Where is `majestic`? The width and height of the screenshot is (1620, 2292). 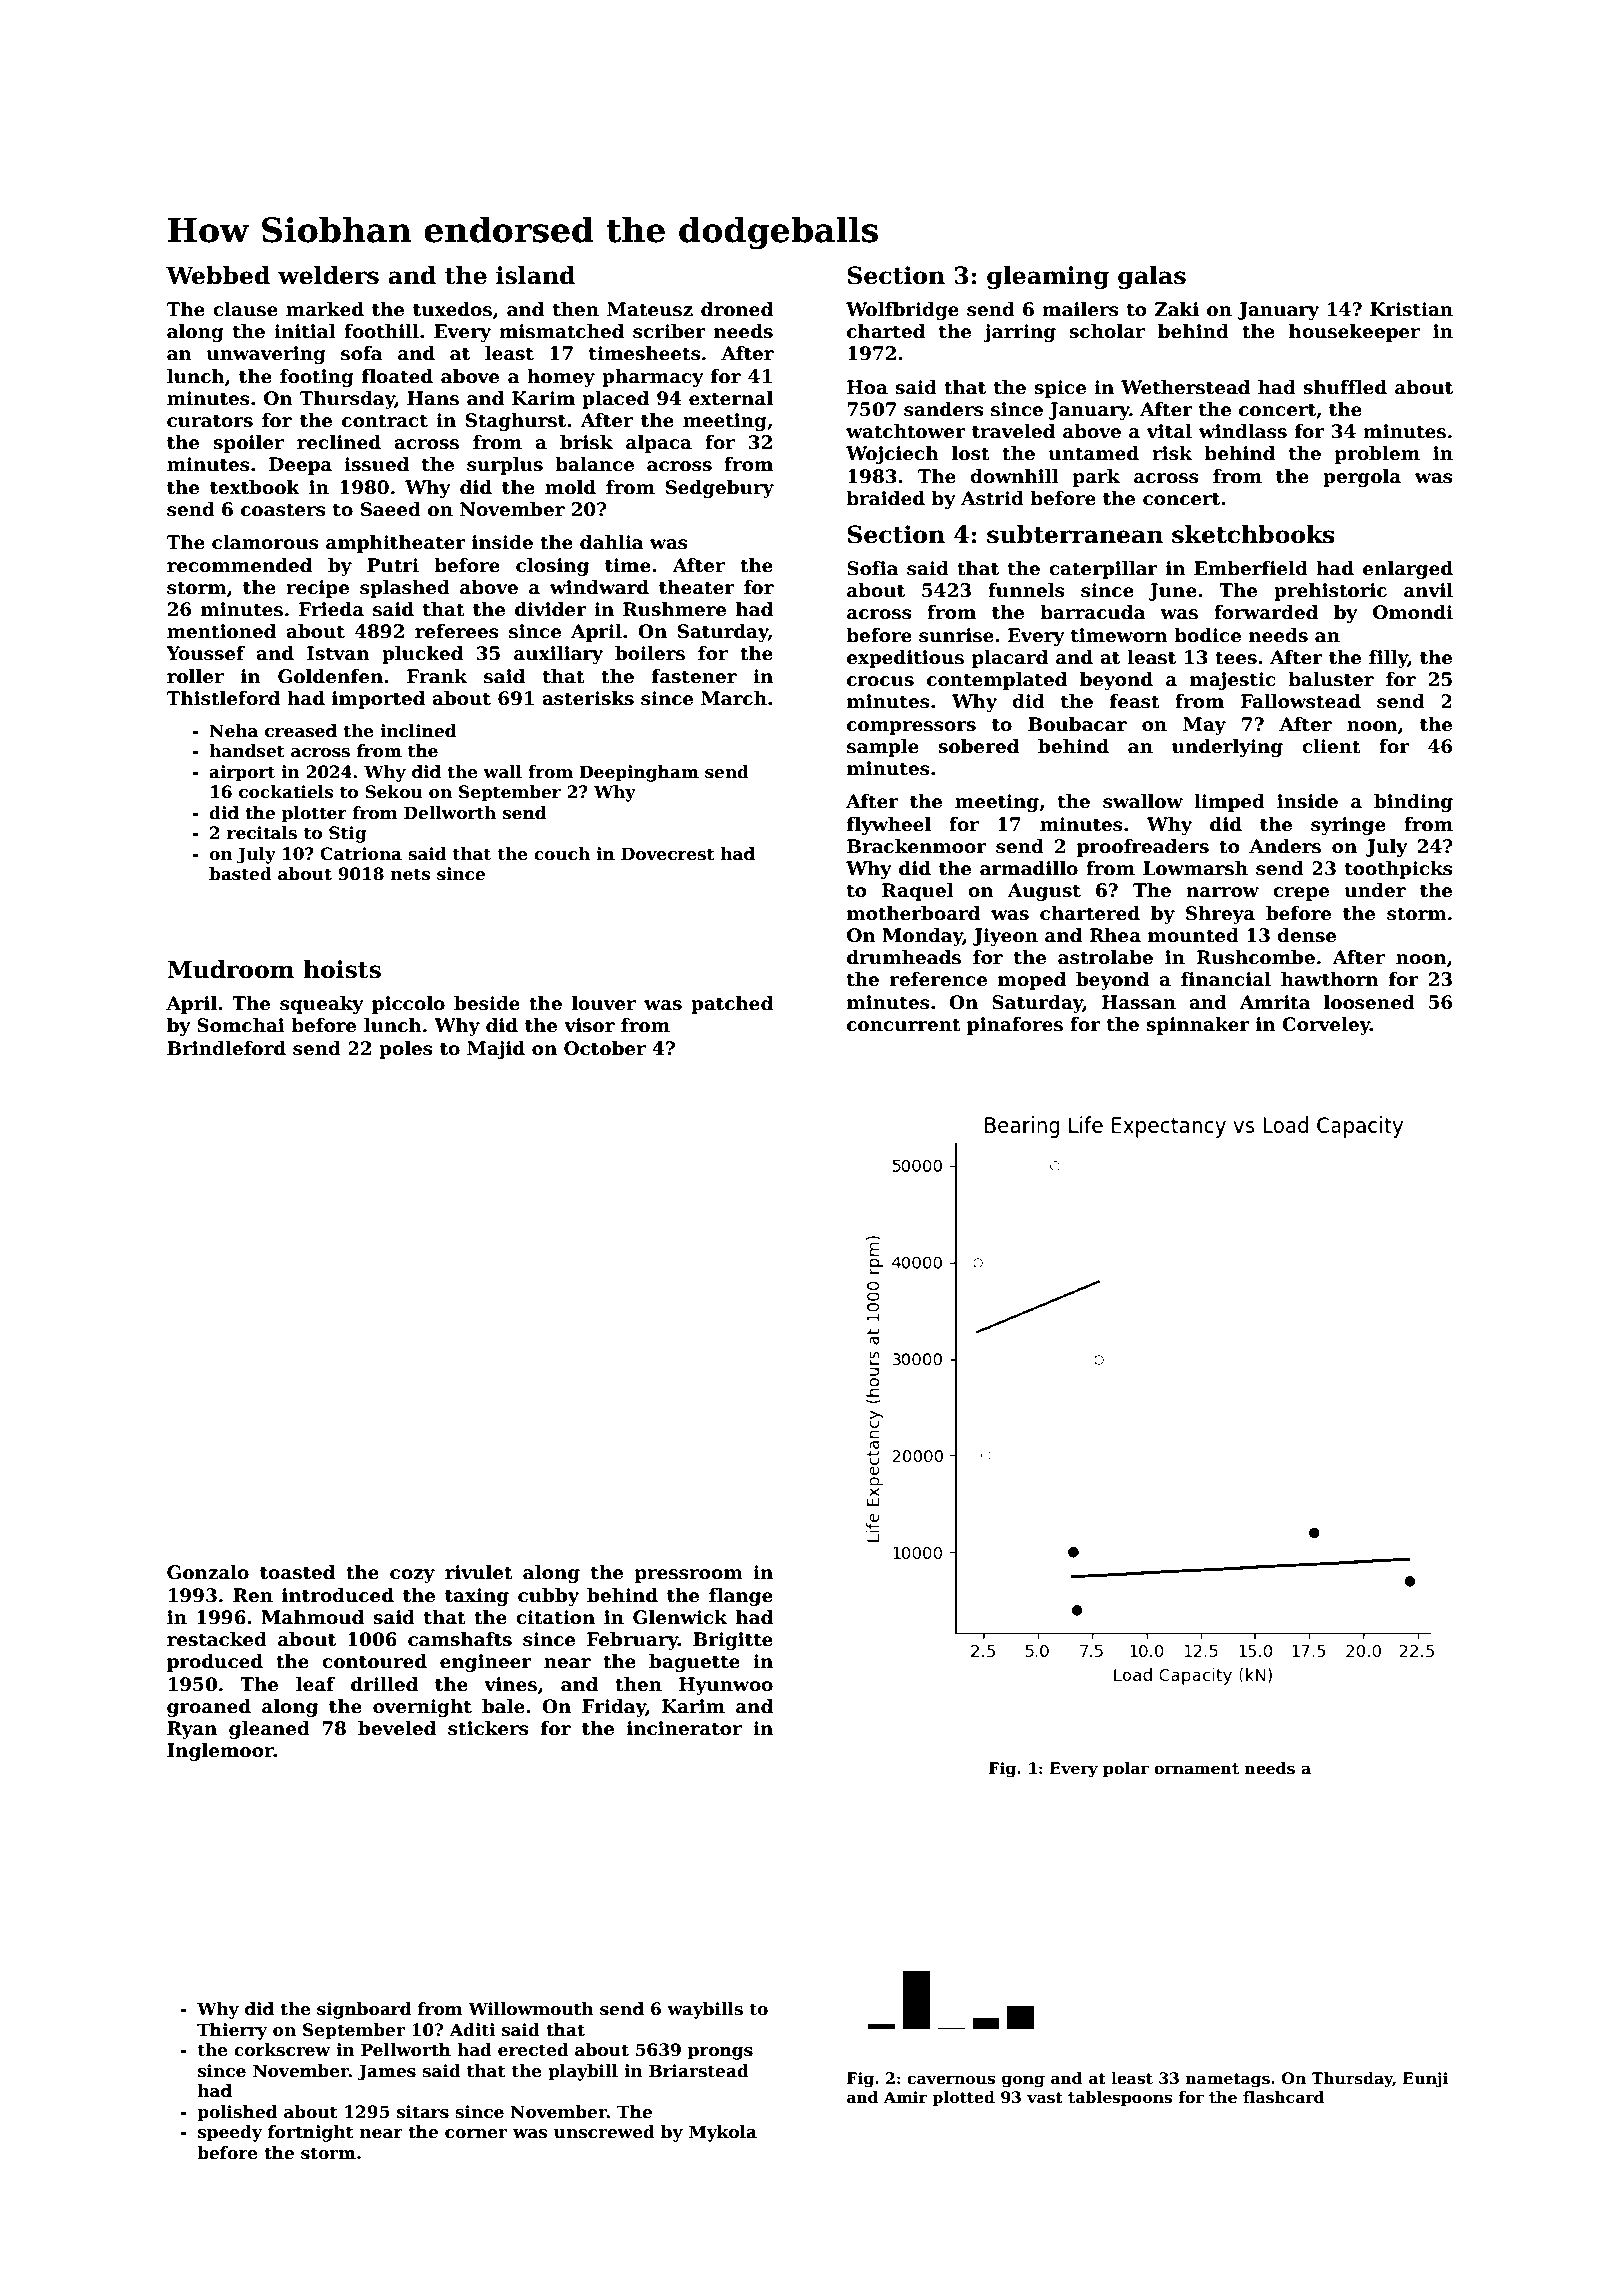
majestic is located at coordinates (1233, 681).
